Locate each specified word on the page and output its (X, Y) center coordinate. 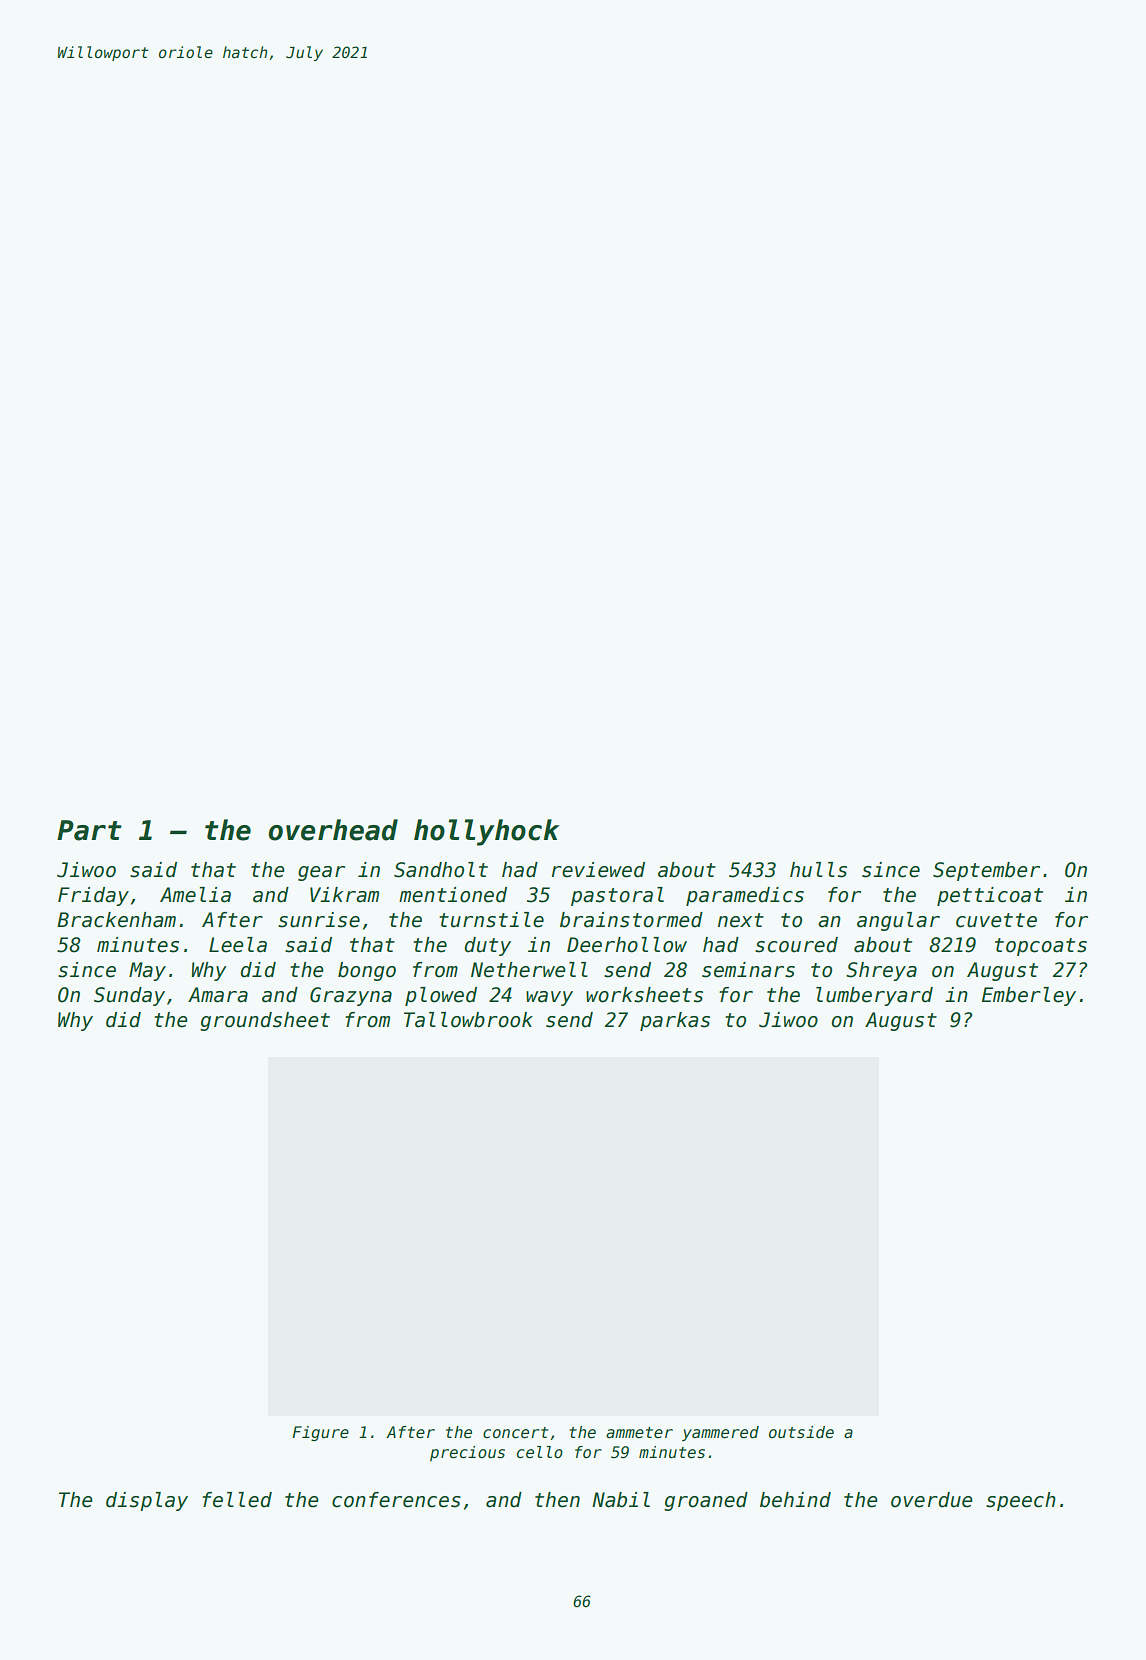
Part (89, 830)
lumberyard (874, 996)
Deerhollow (627, 945)
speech (1021, 1501)
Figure (320, 1433)
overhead (333, 830)
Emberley (1029, 996)
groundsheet (265, 1021)
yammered (720, 1433)
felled (237, 1500)
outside (801, 1432)
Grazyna (351, 996)
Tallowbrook (468, 1020)
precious (467, 1453)
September (986, 871)
